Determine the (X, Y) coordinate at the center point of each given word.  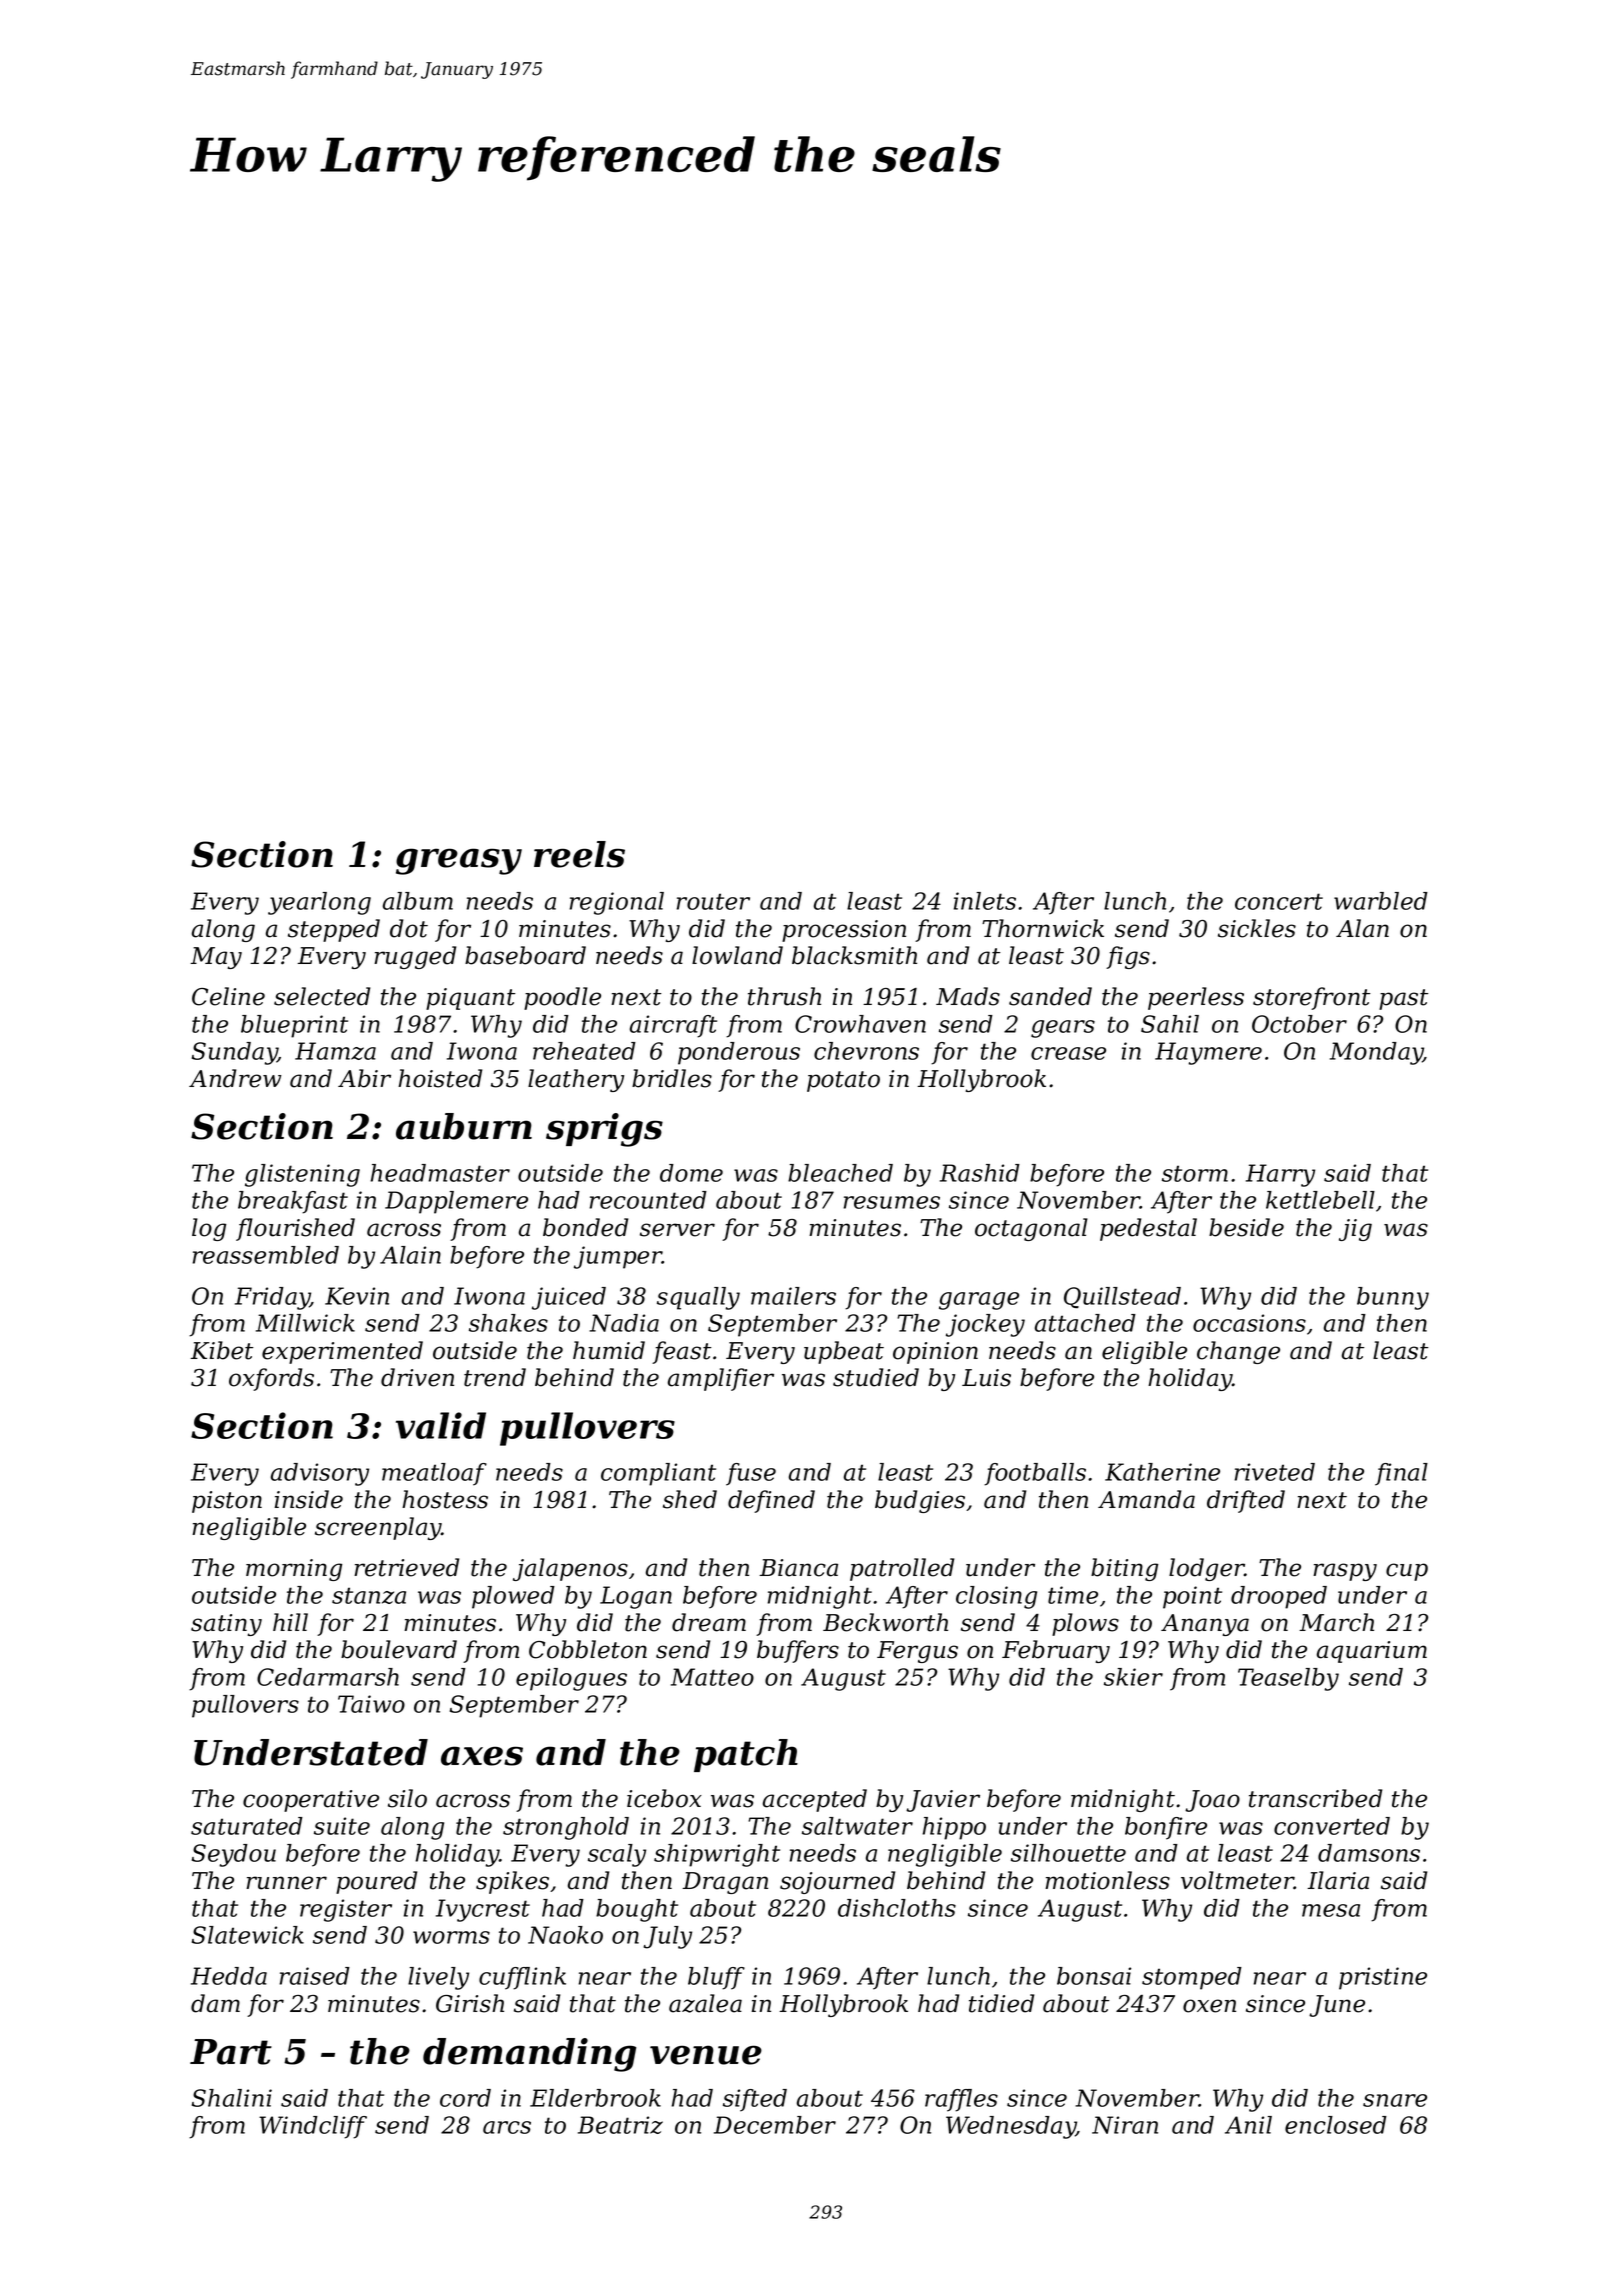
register (346, 1910)
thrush (784, 996)
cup (1407, 1572)
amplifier (721, 1379)
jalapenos (570, 1569)
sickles (1257, 928)
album (418, 901)
